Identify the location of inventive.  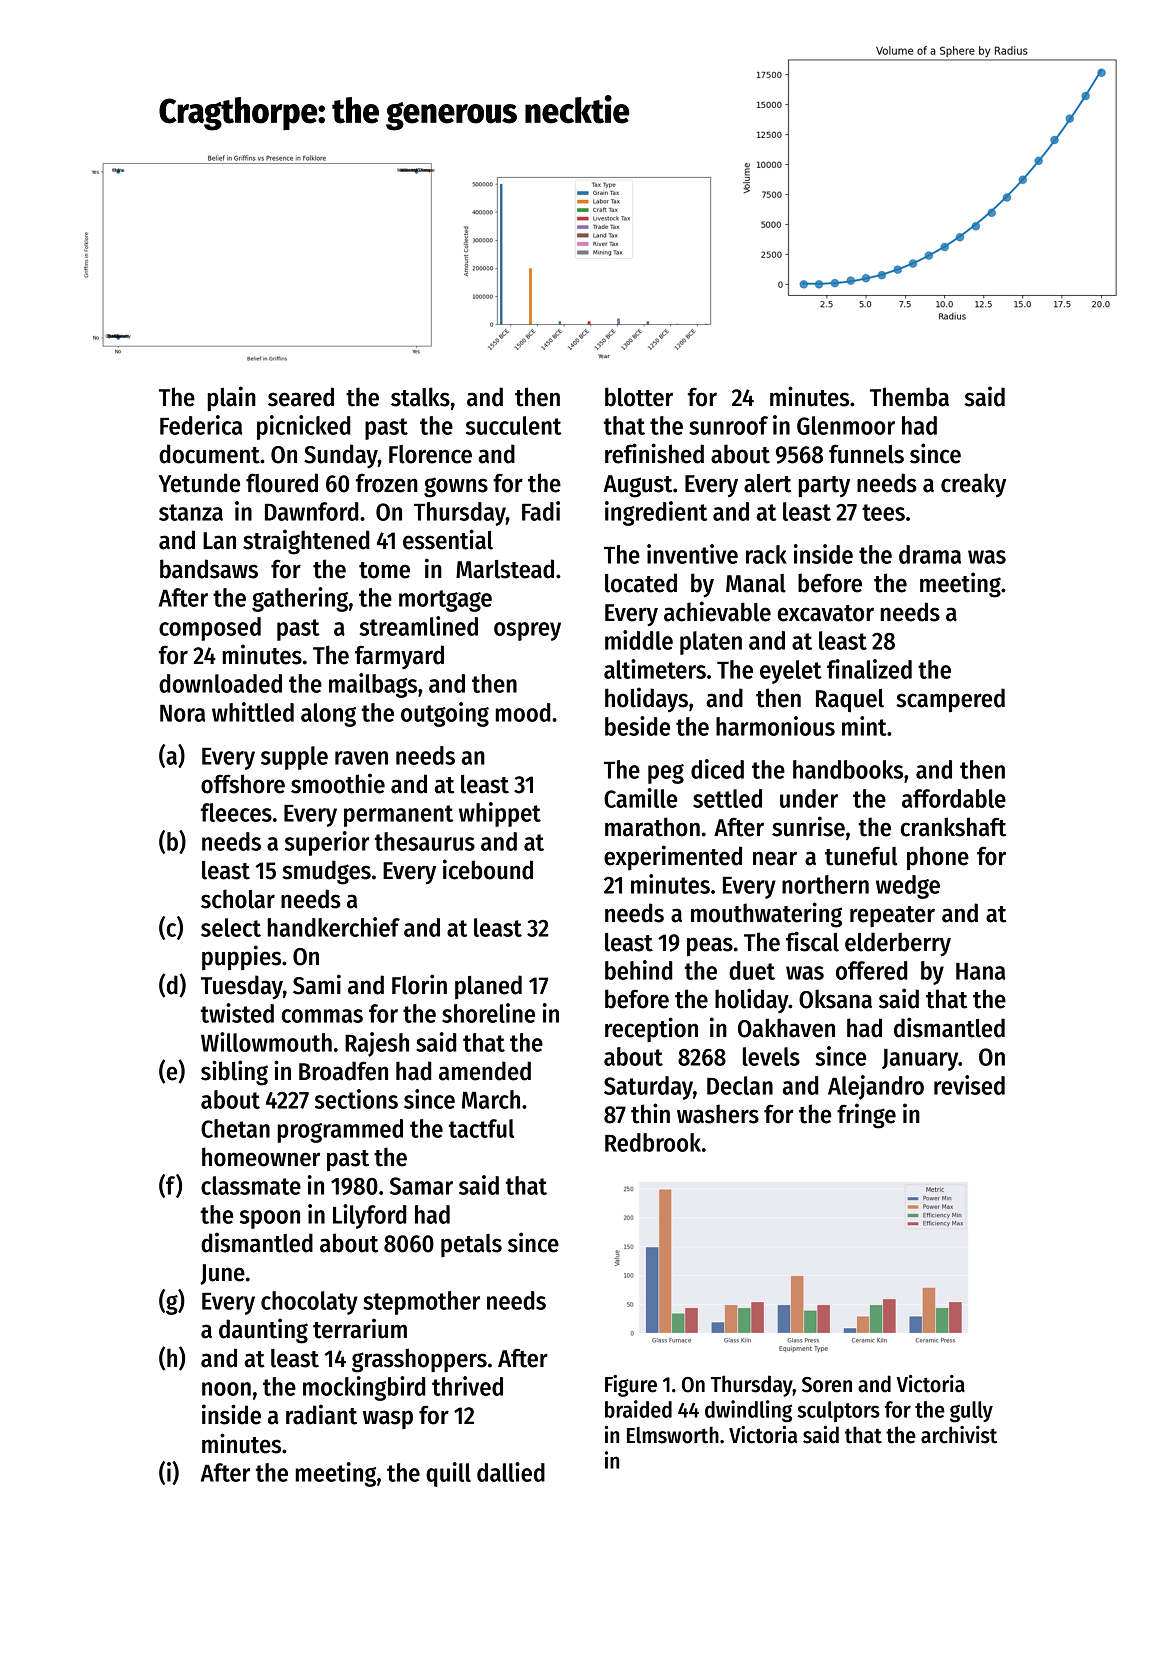
(692, 554).
